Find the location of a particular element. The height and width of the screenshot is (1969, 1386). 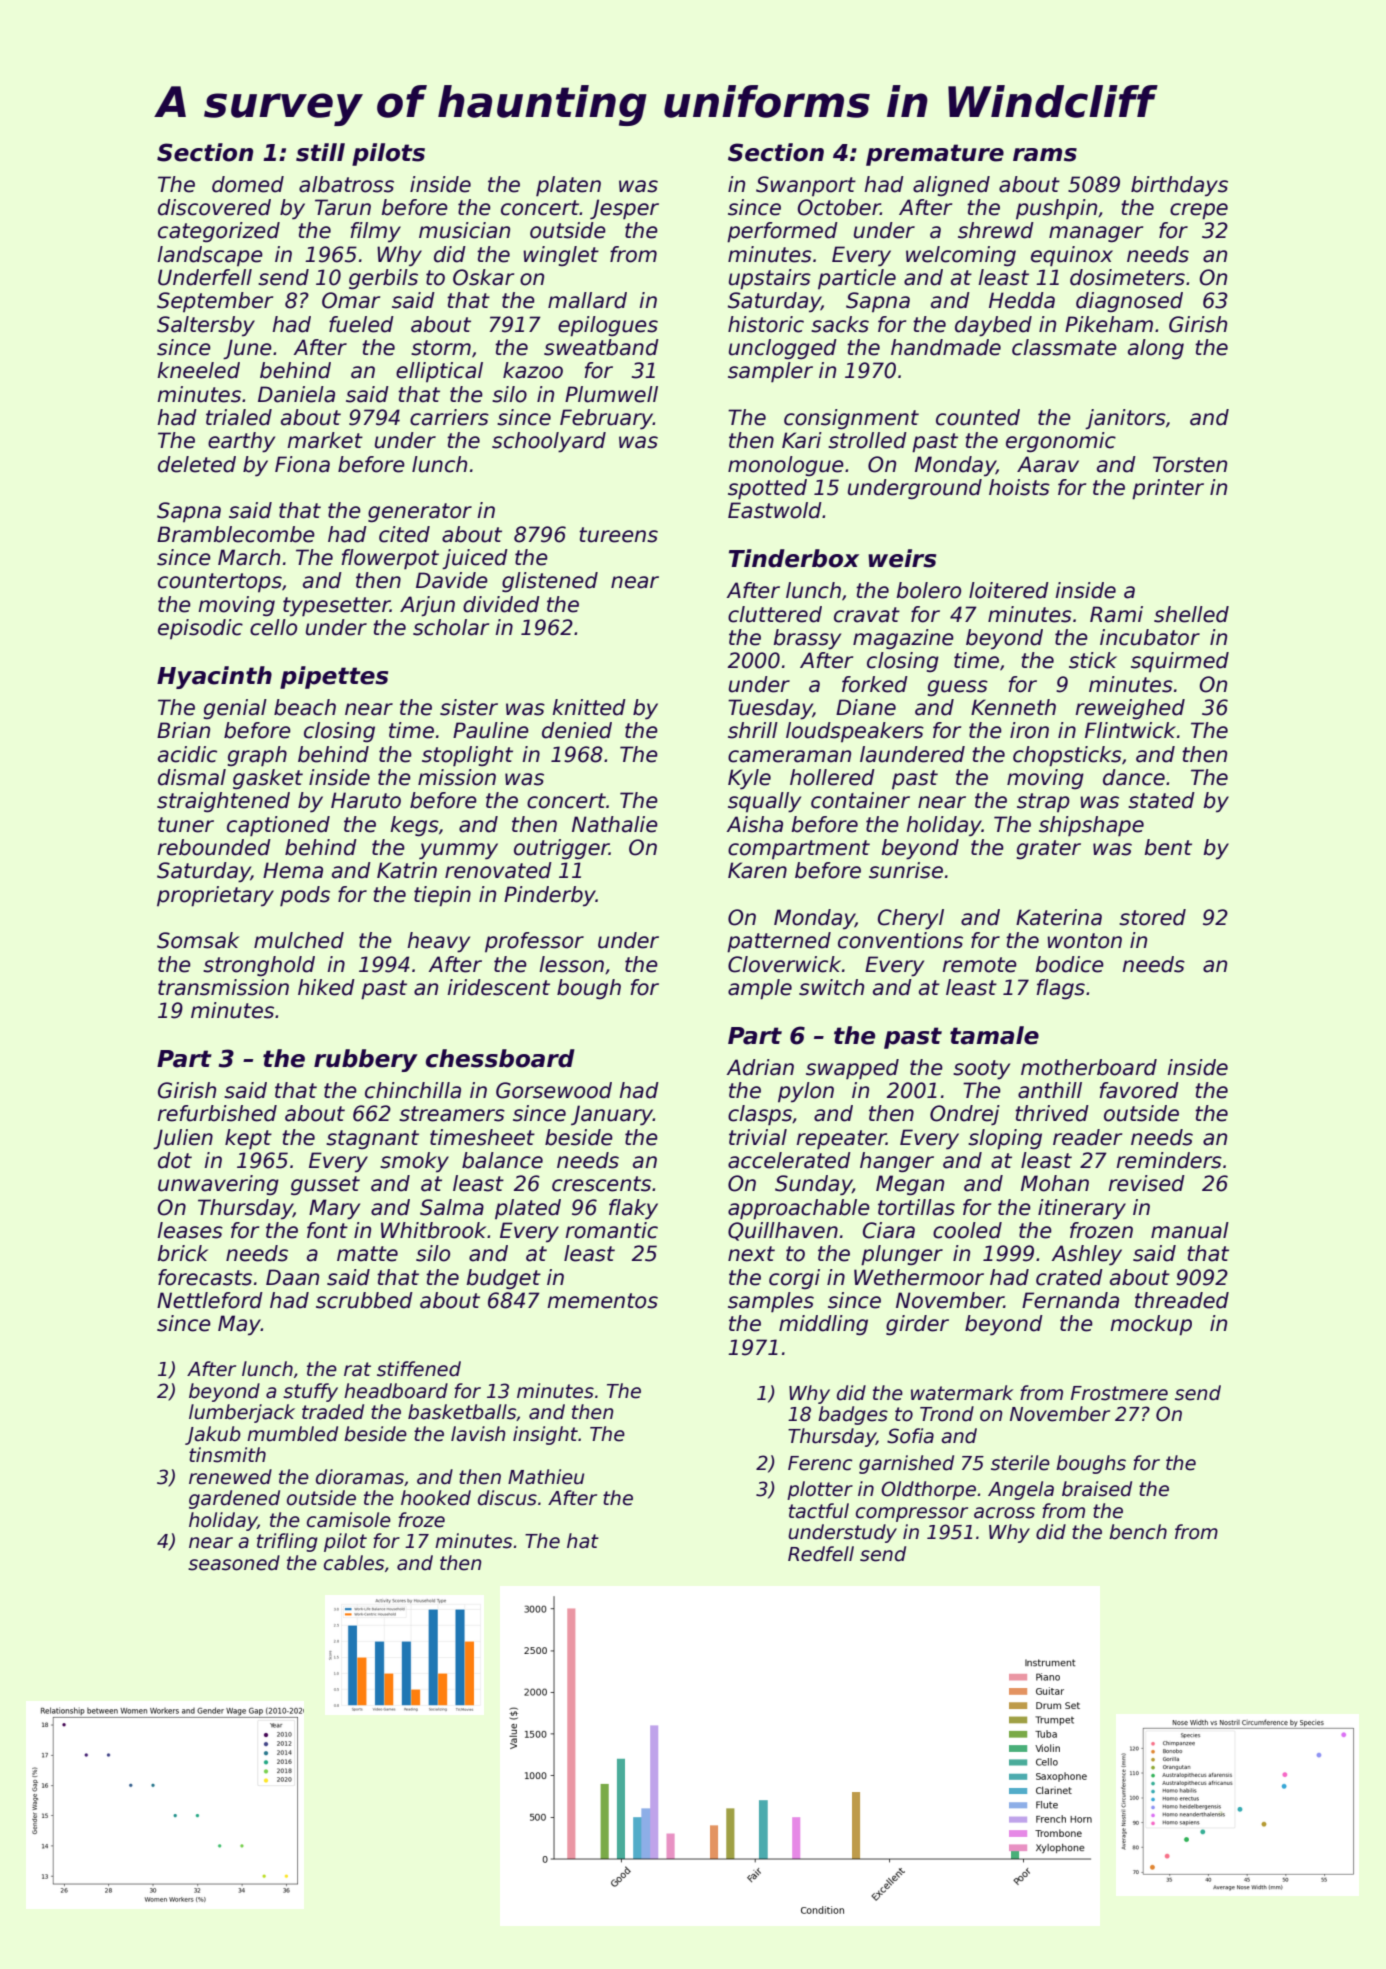

along is located at coordinates (1156, 349).
